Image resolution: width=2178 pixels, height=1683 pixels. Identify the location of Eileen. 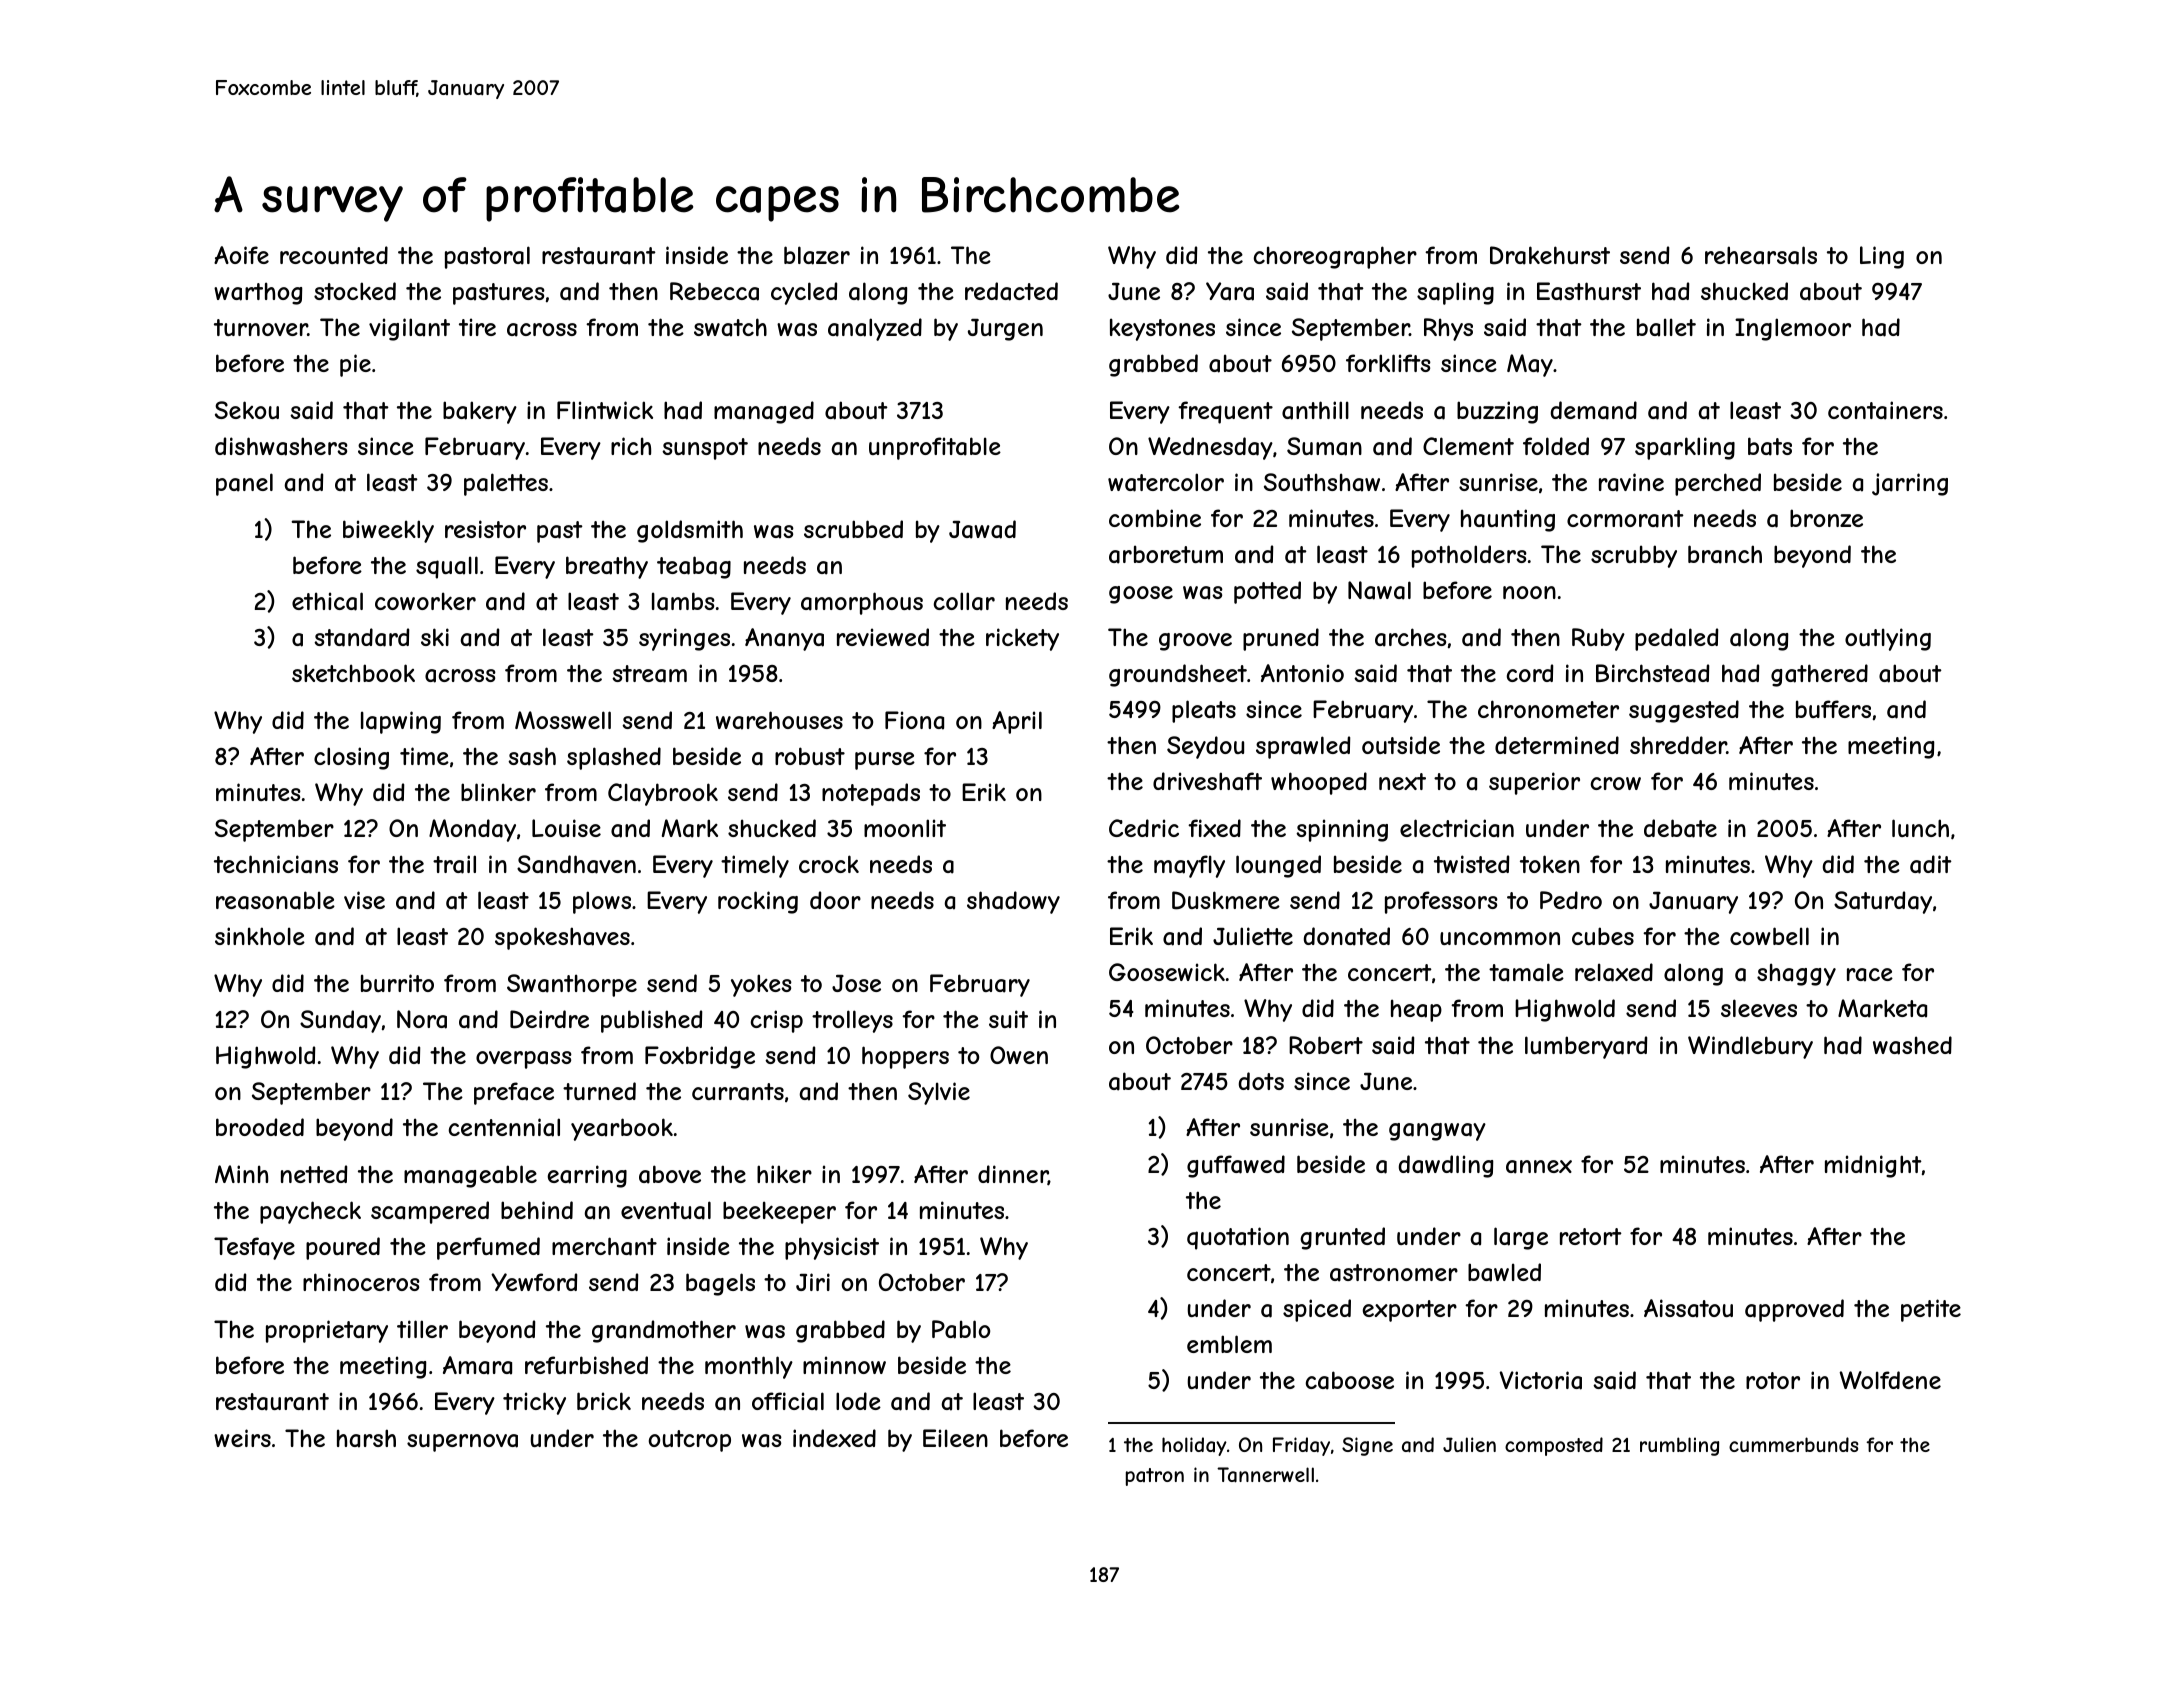
(955, 1438).
